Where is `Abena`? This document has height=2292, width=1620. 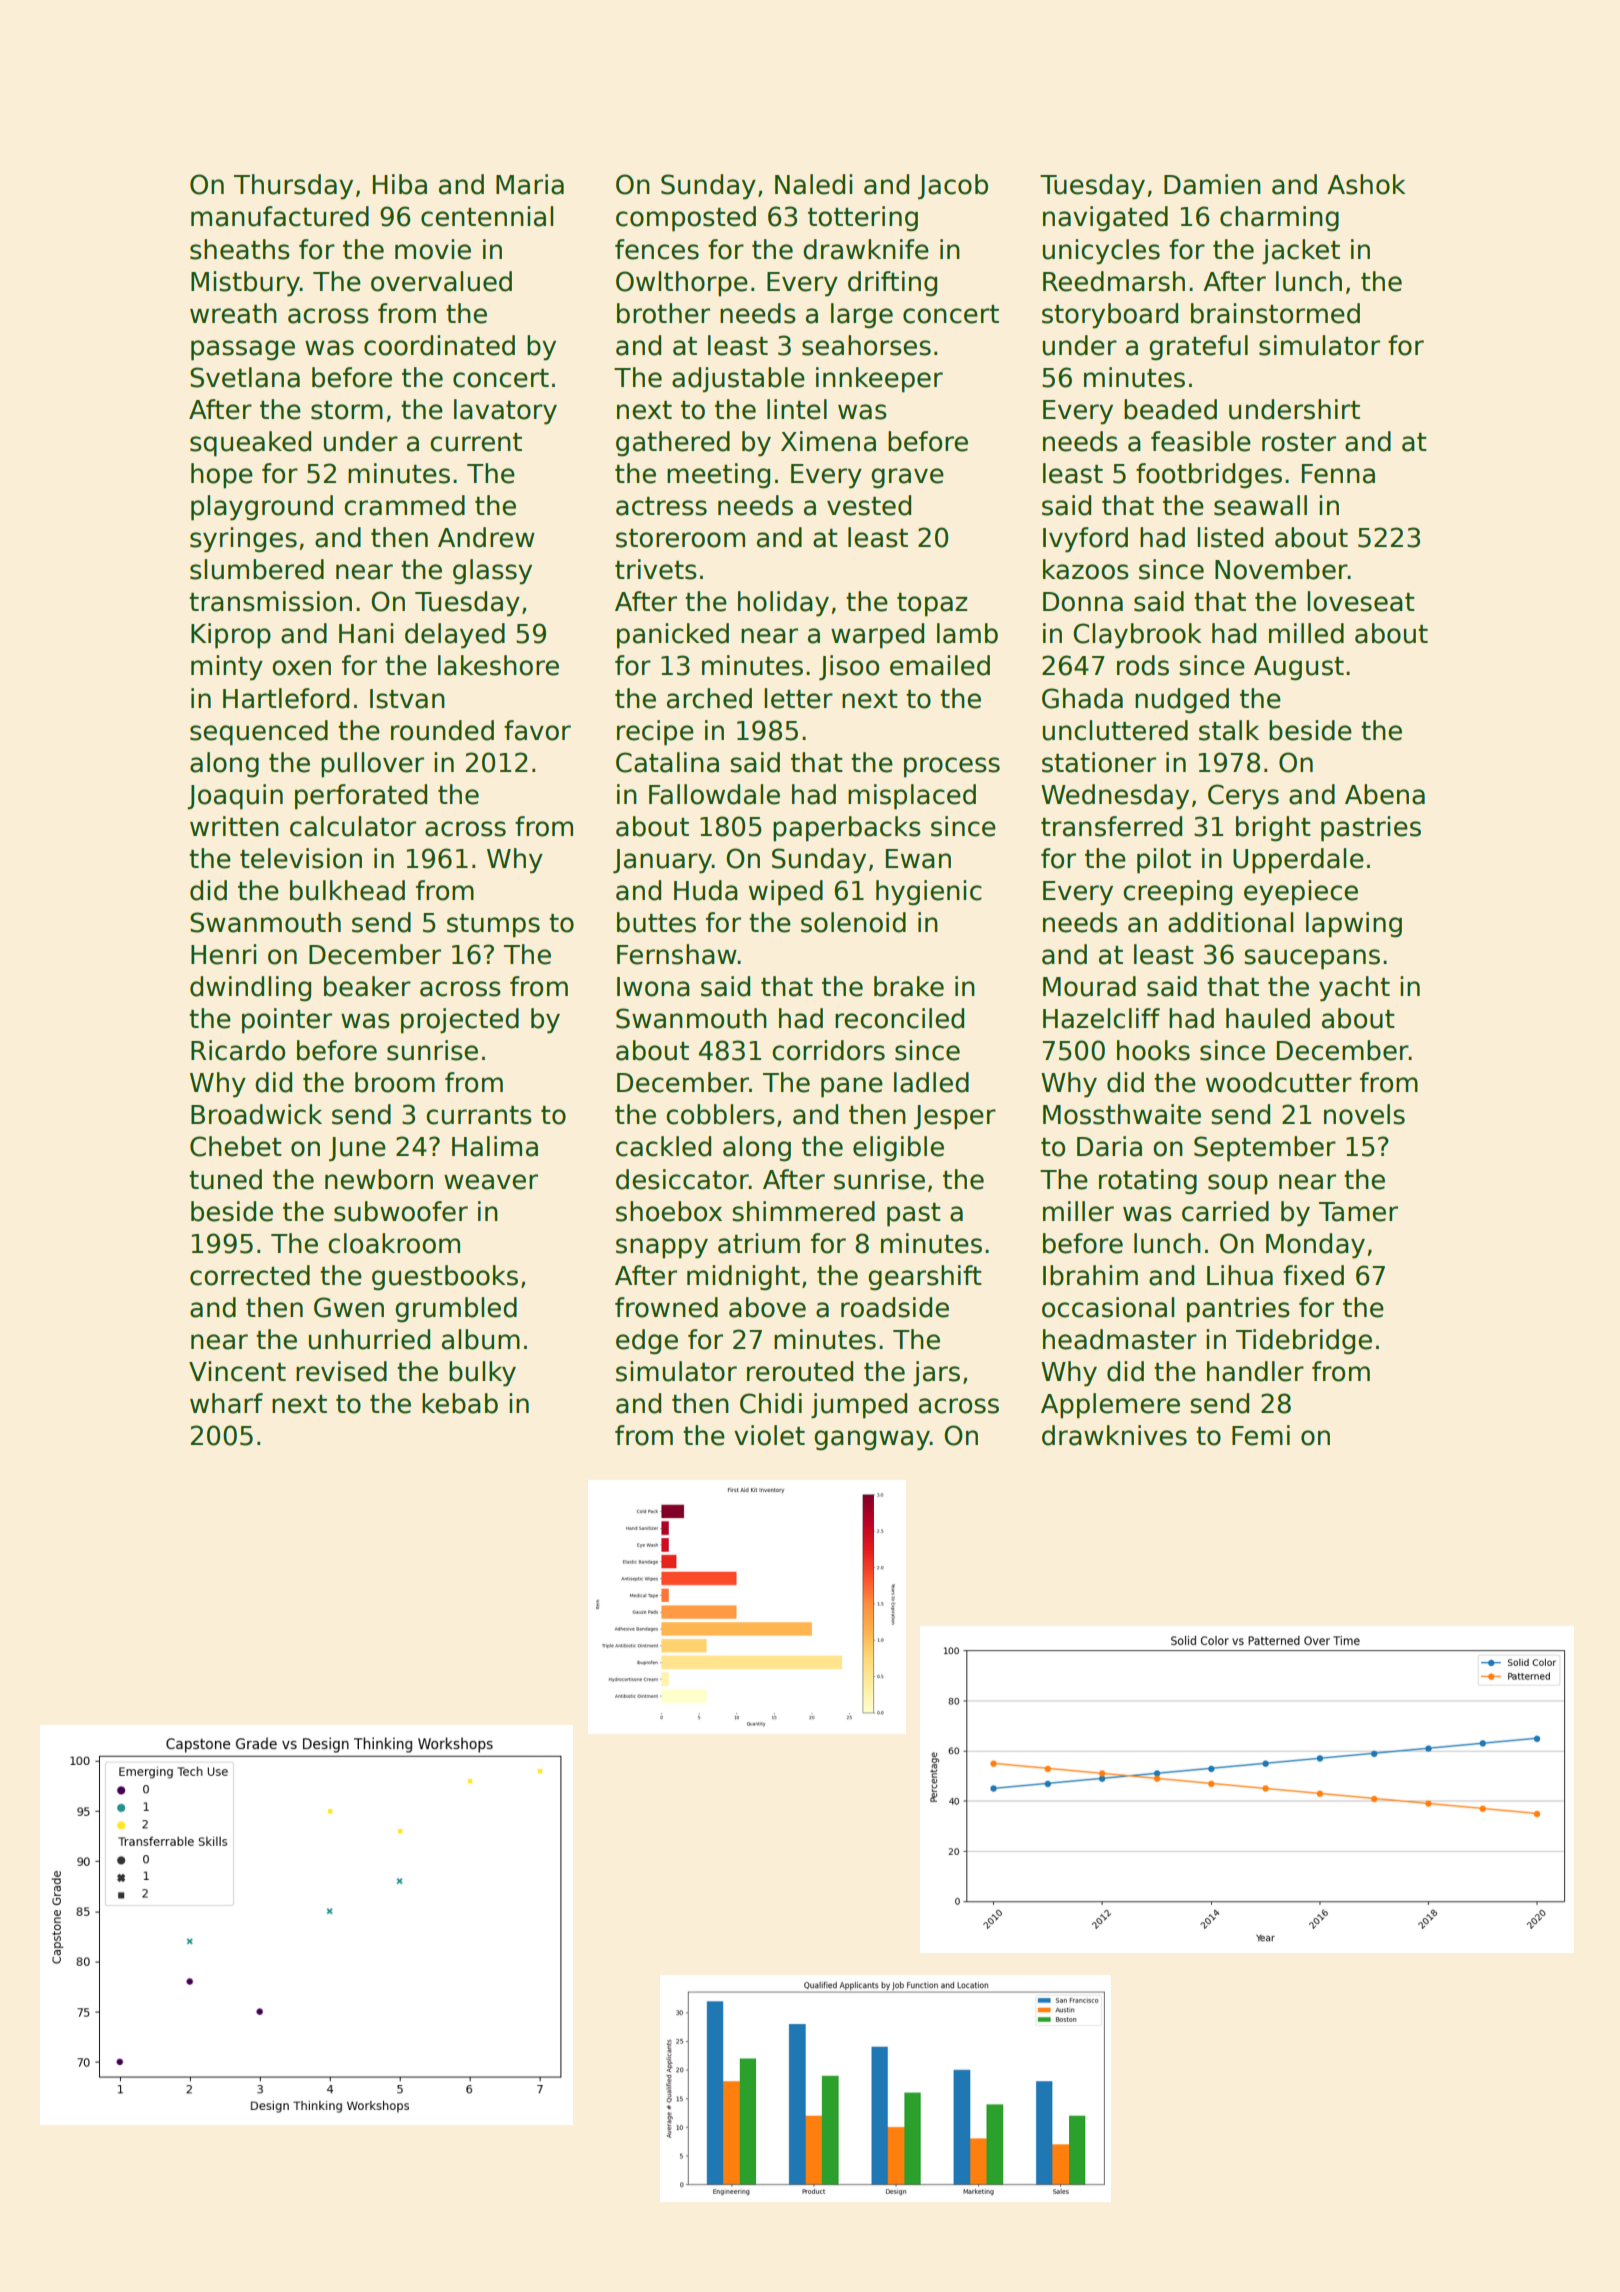 Abena is located at coordinates (1385, 794).
